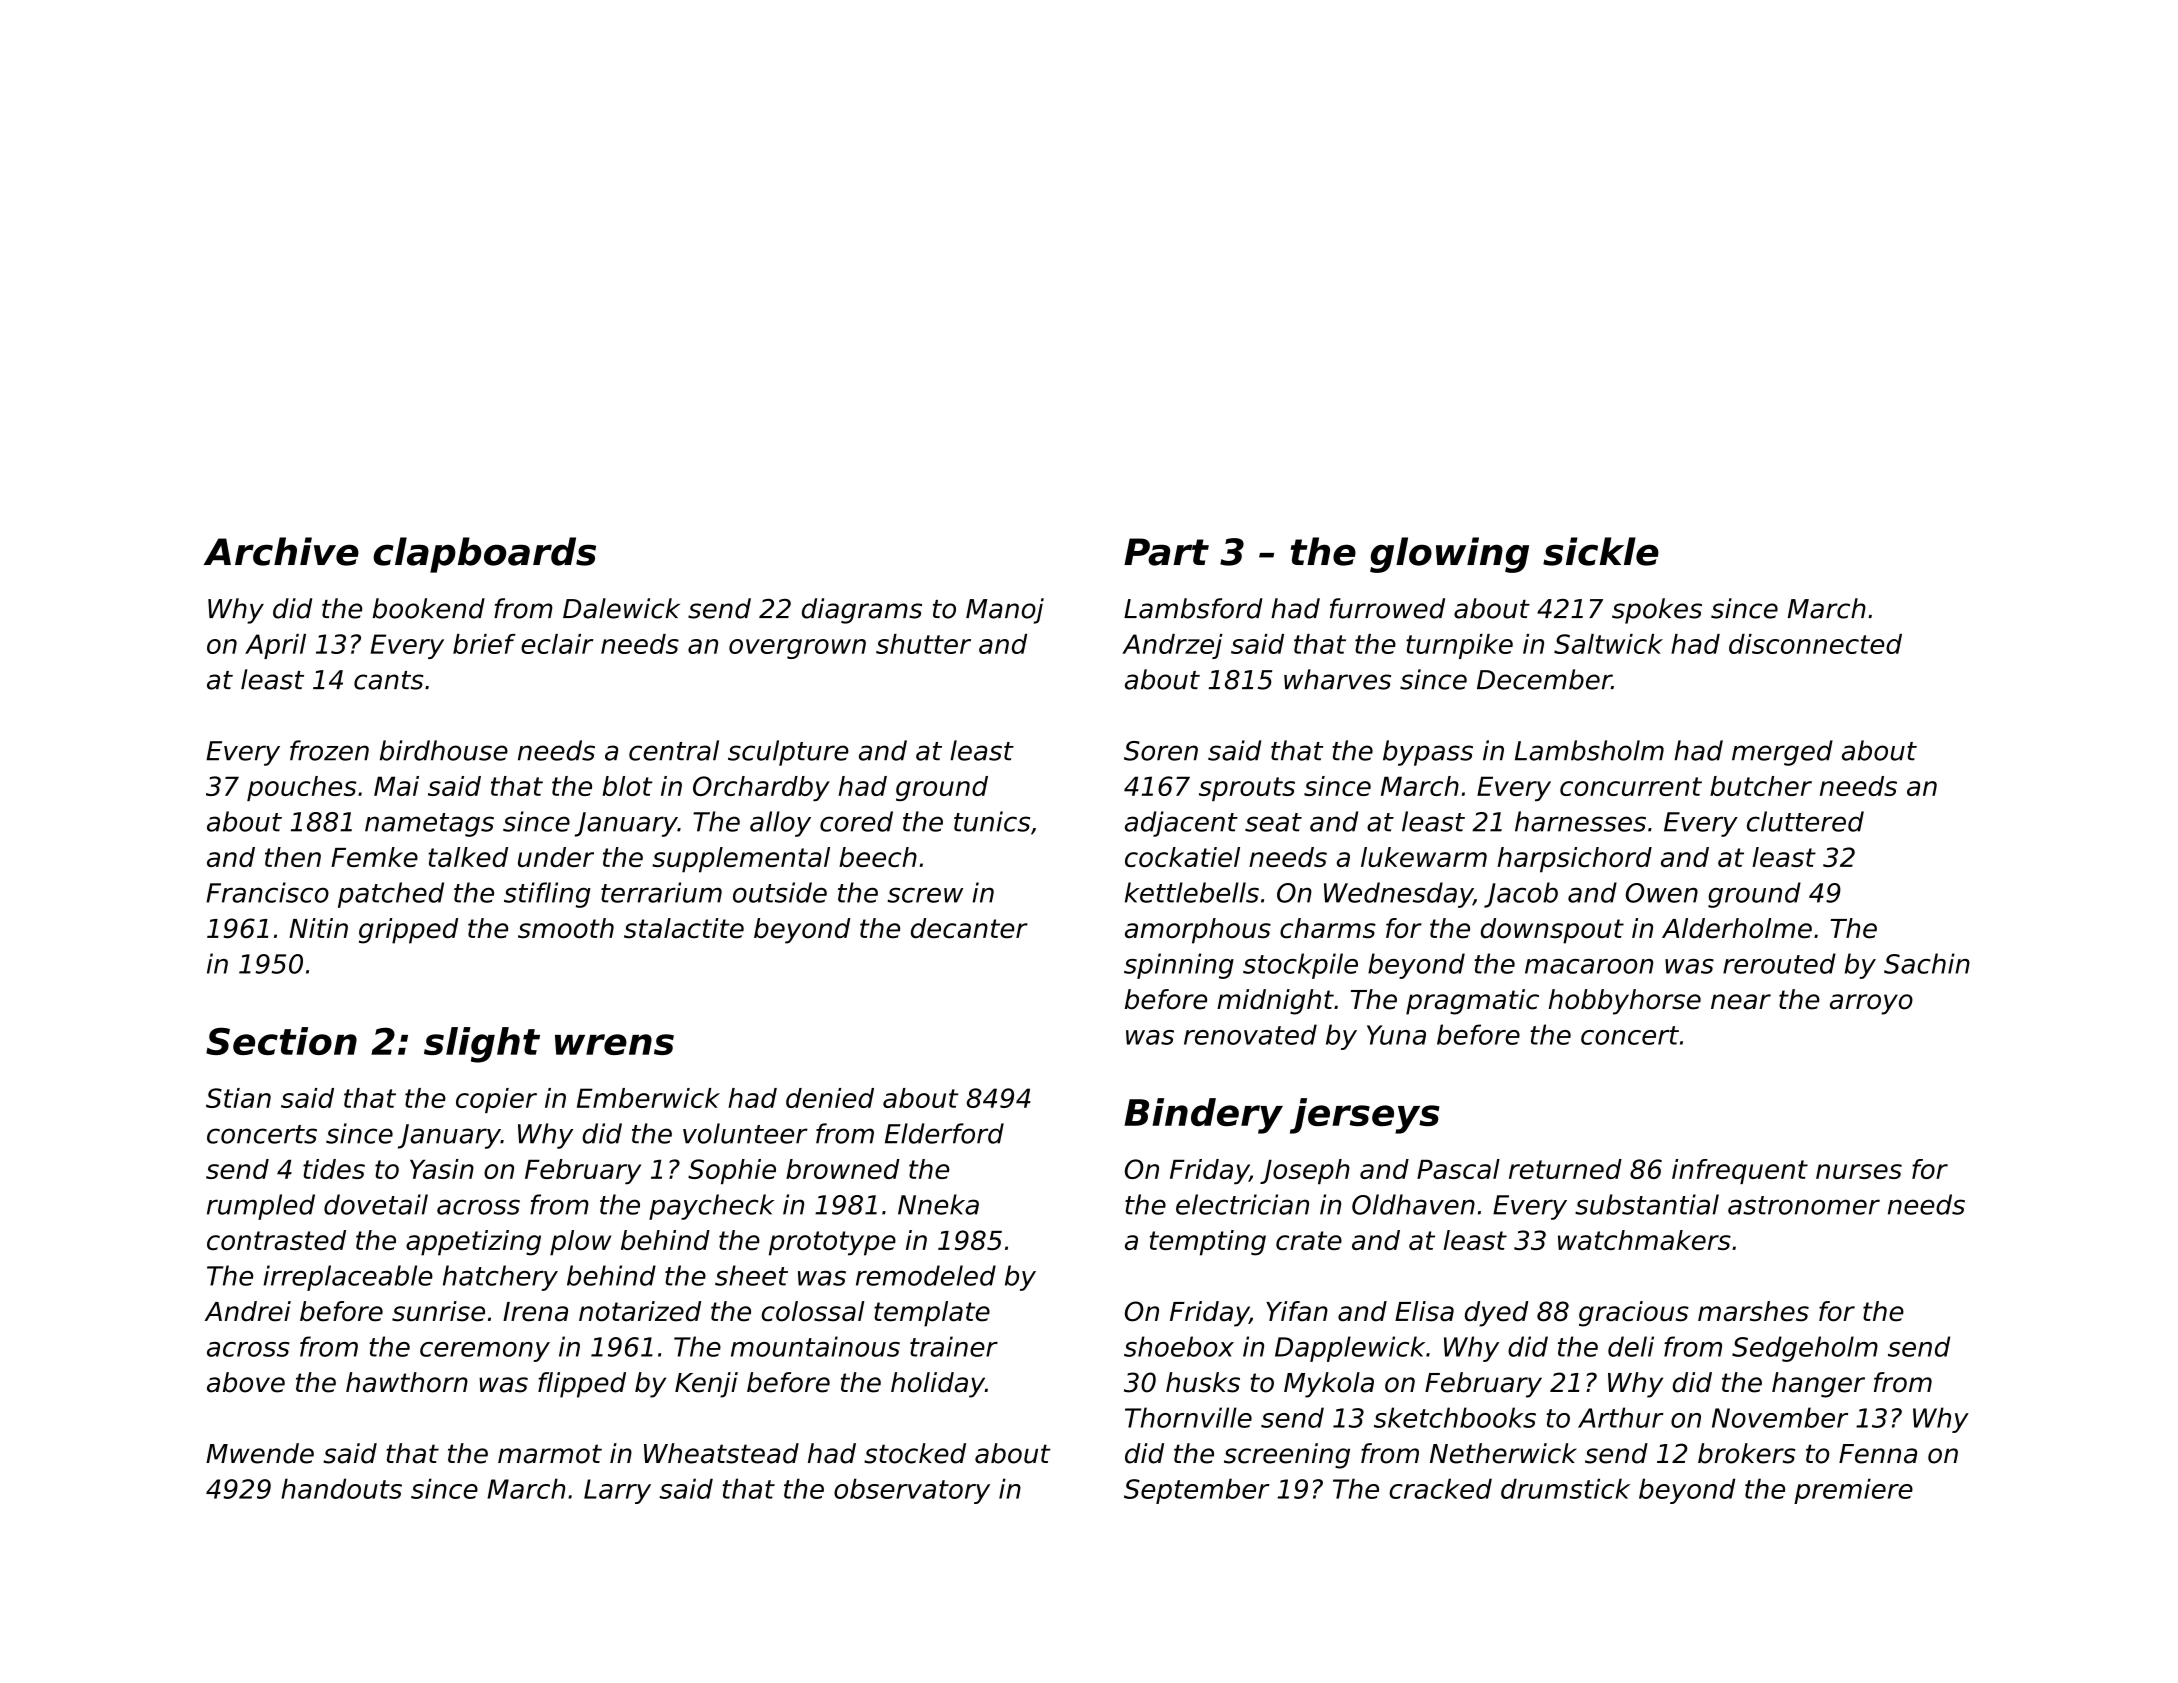 The height and width of the document is (1683, 2178). Describe the element at coordinates (281, 551) in the document. I see `Archive` at that location.
